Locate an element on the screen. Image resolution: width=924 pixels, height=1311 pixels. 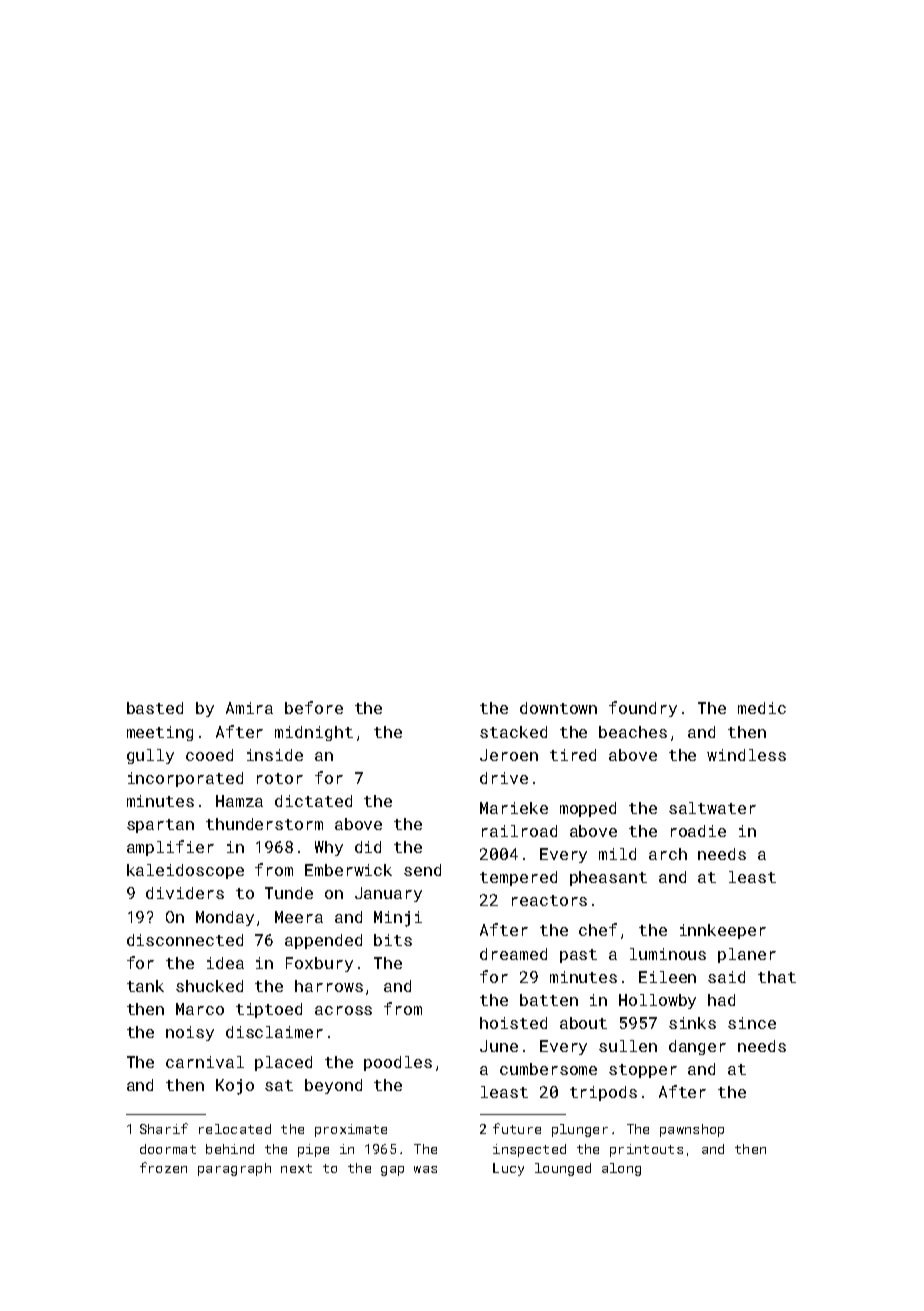
danger is located at coordinates (697, 1047).
